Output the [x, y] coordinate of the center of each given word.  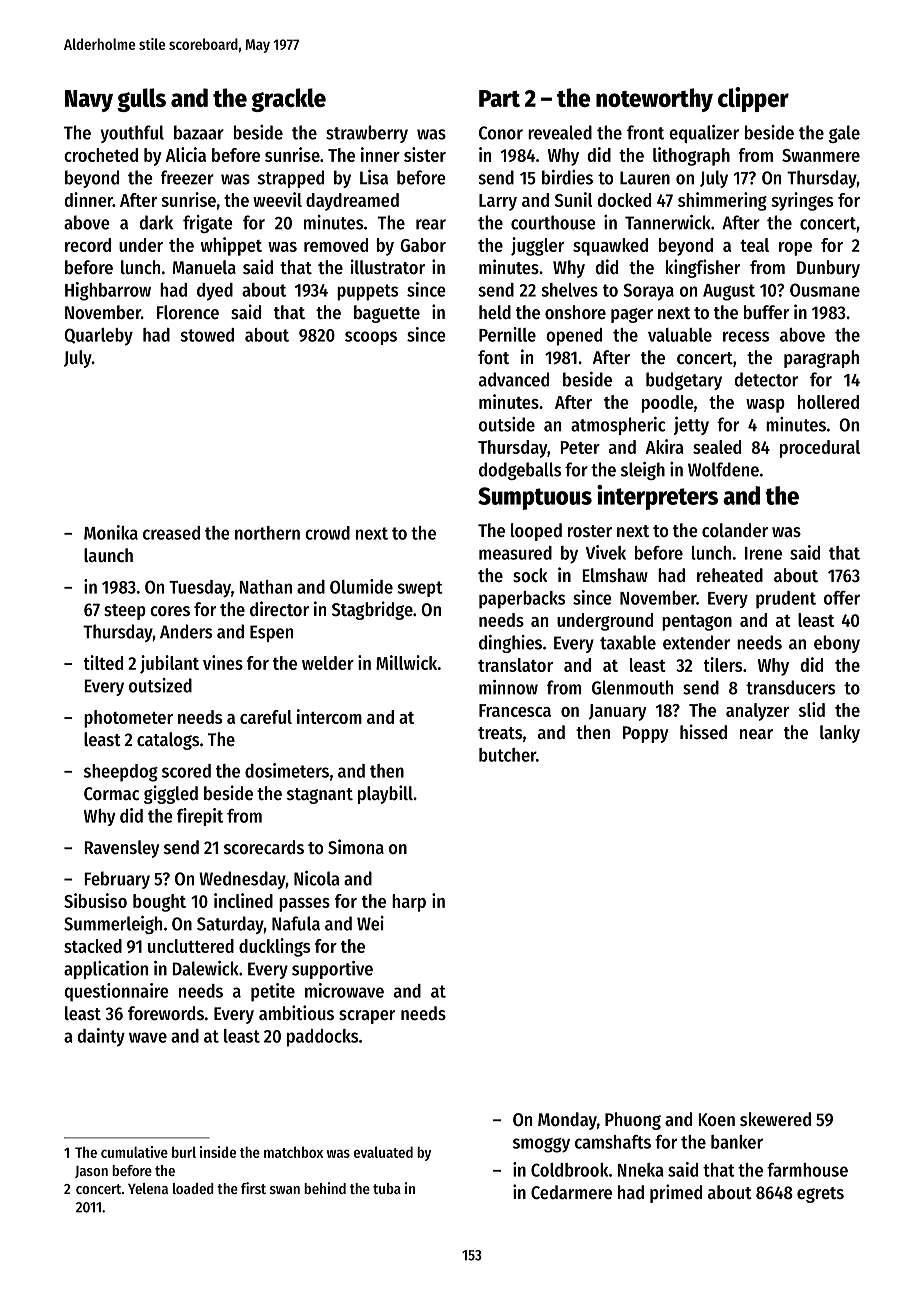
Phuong [633, 1121]
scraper [367, 1017]
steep [125, 612]
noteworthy [654, 100]
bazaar [199, 132]
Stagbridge [372, 610]
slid [812, 709]
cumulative [134, 1152]
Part [499, 98]
